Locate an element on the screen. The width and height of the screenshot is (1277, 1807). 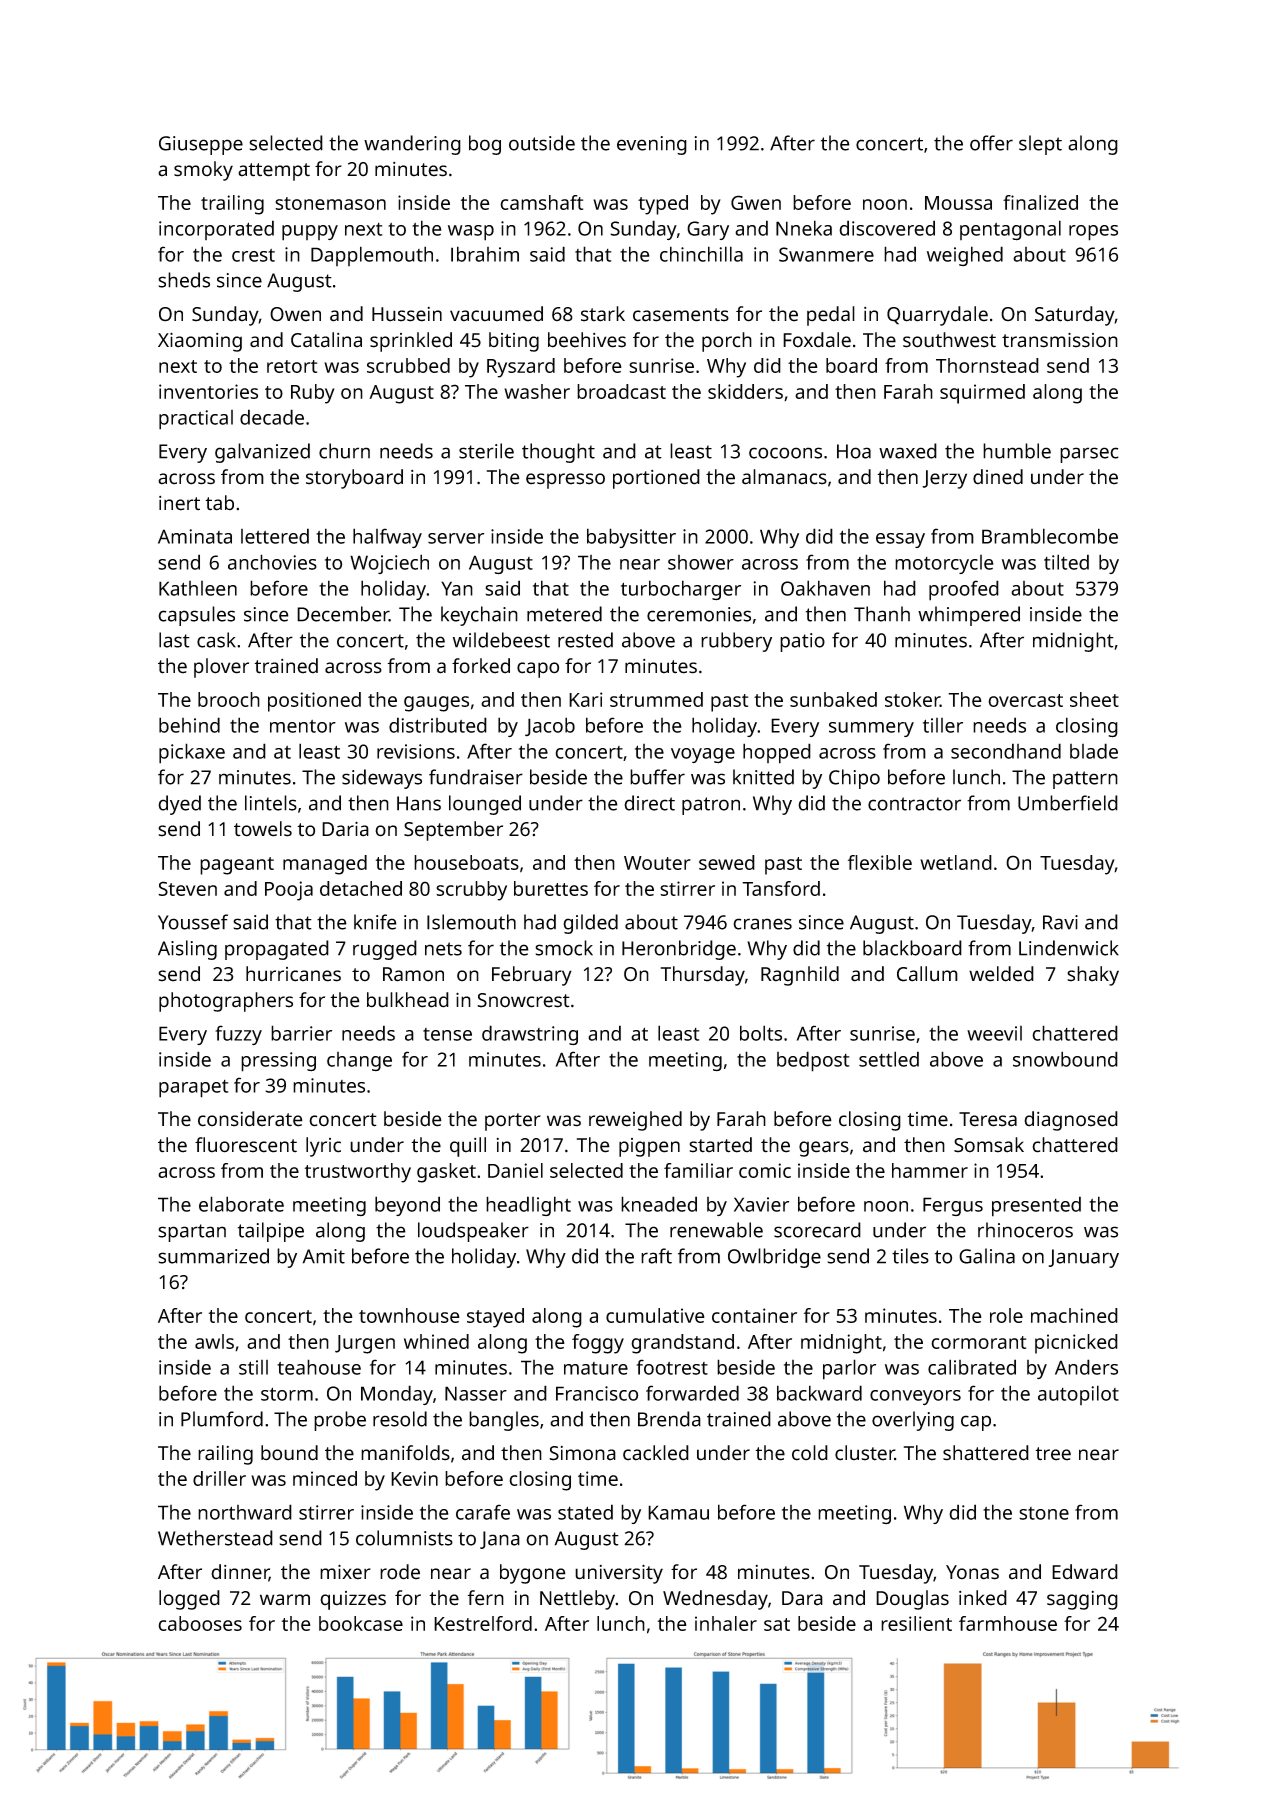
farmhouse is located at coordinates (1008, 1623).
